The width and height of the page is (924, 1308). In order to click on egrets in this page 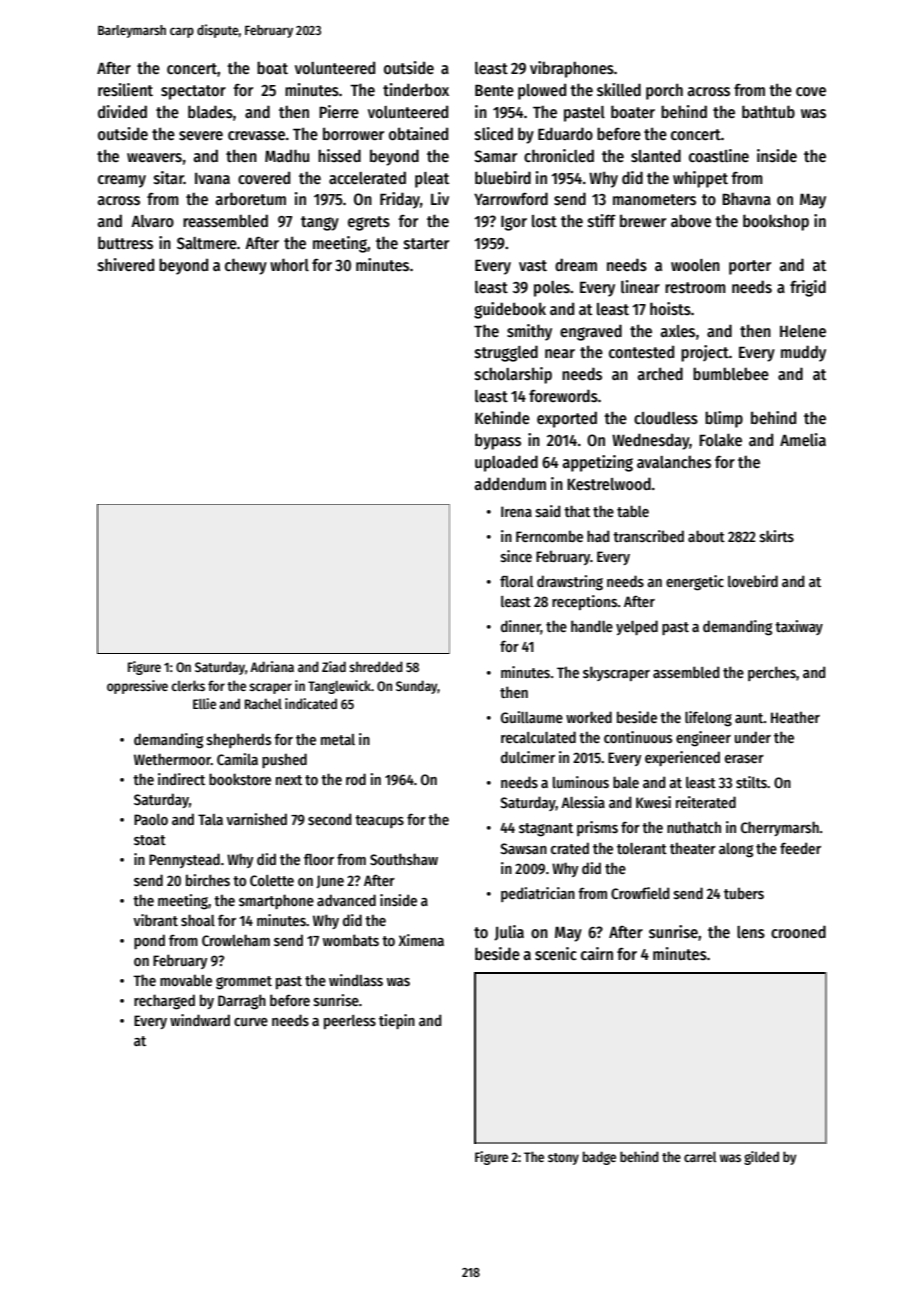, I will do `click(369, 223)`.
